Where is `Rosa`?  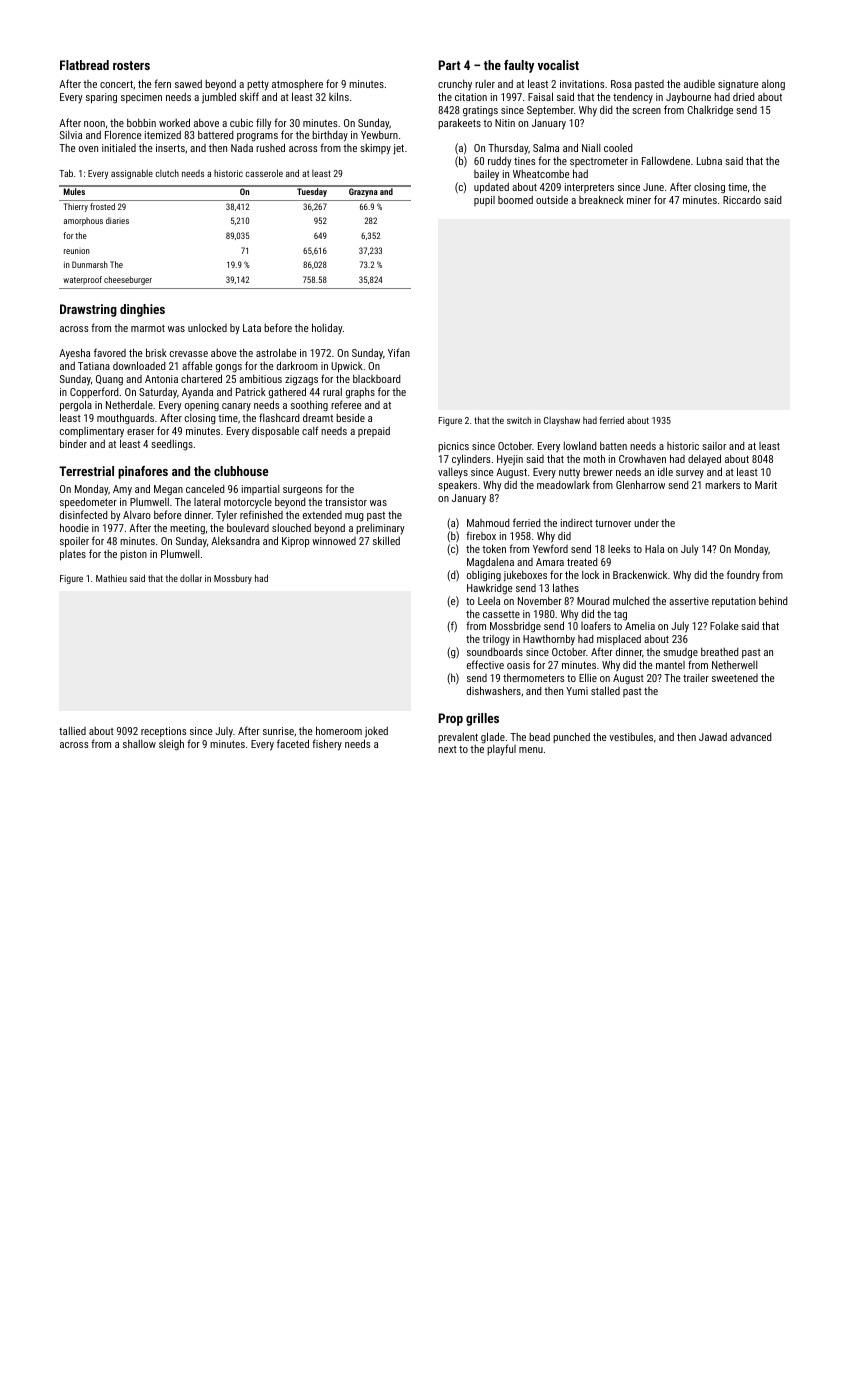 Rosa is located at coordinates (621, 84).
